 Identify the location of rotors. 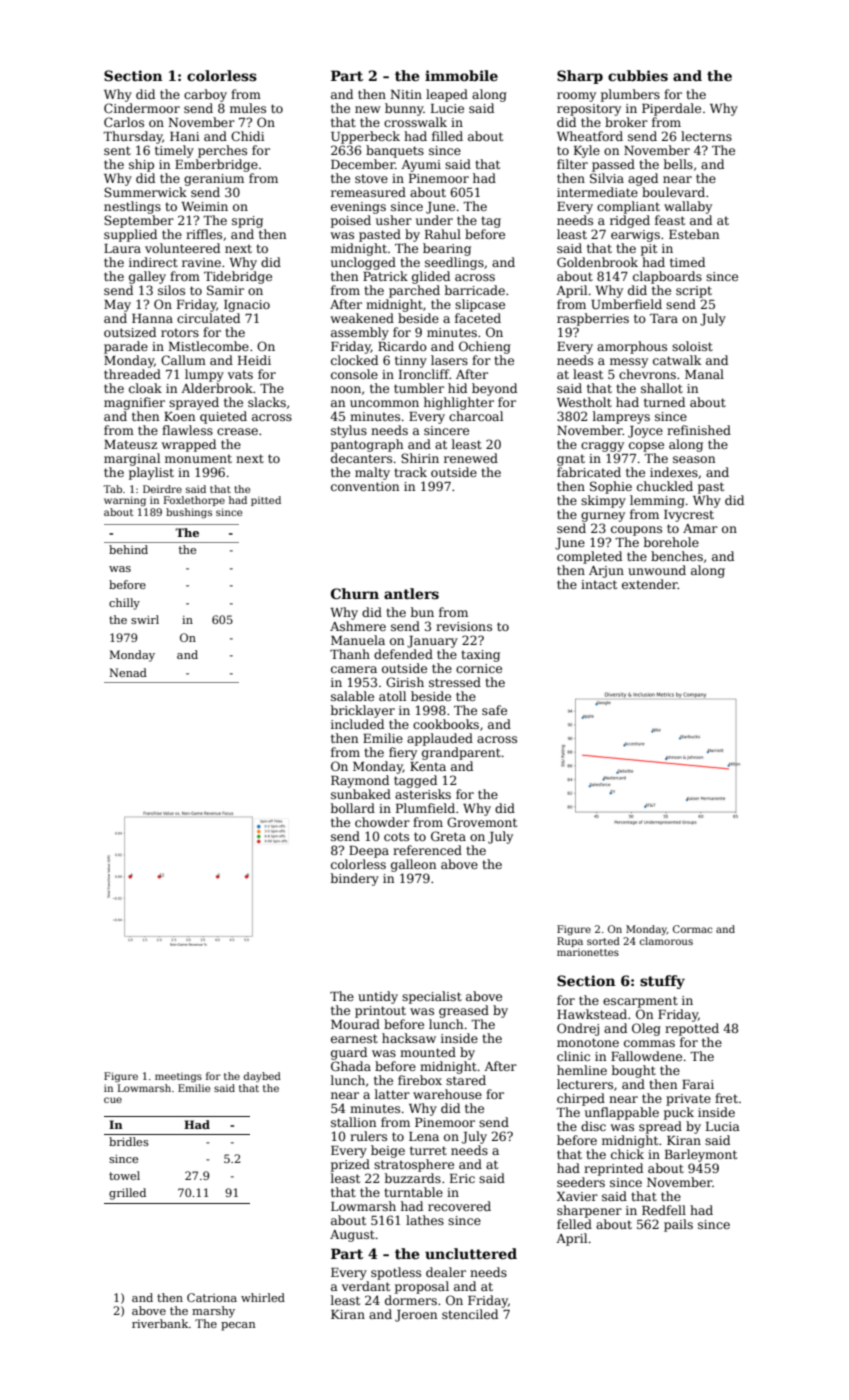
(180, 332).
